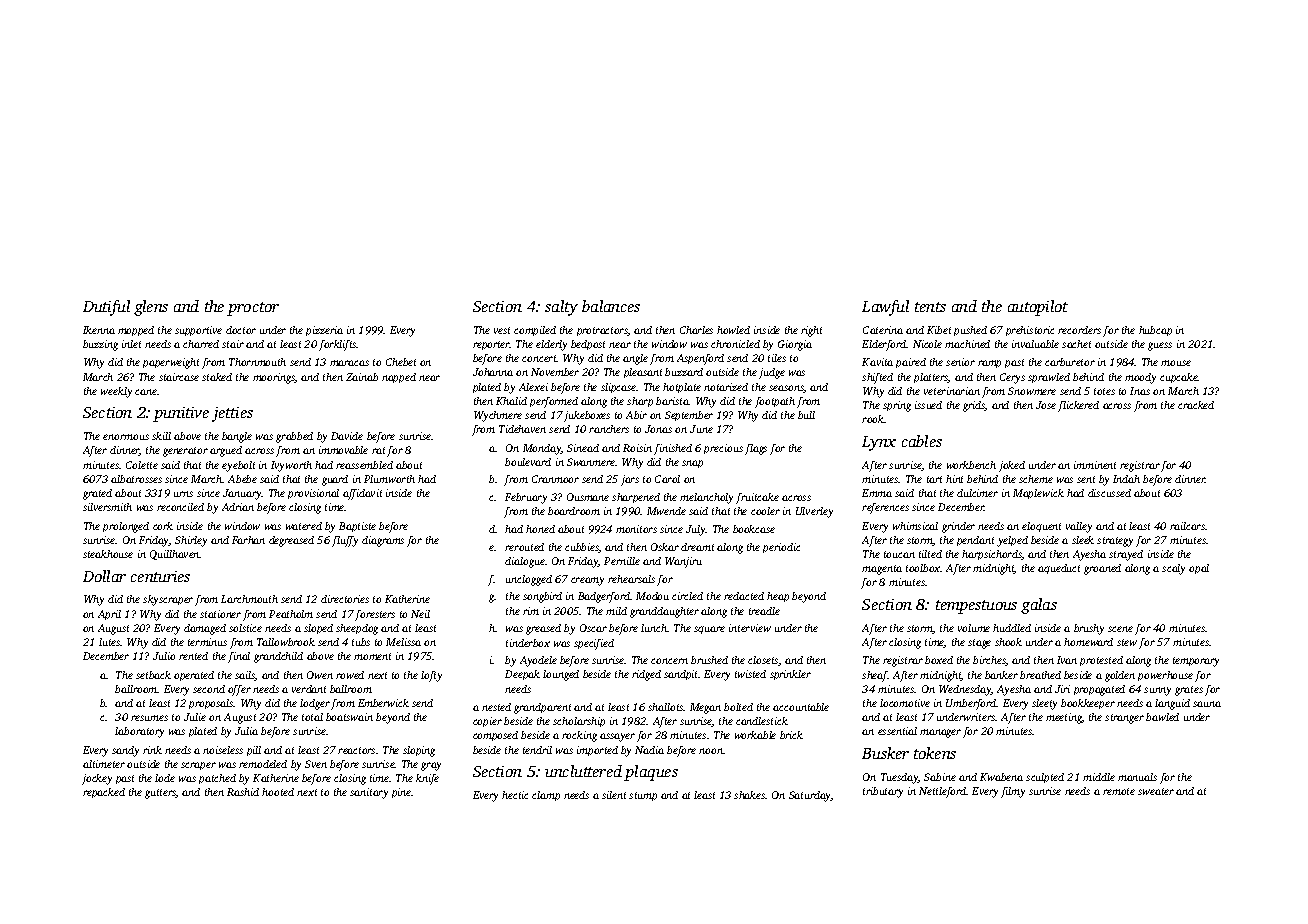 Image resolution: width=1308 pixels, height=924 pixels. Describe the element at coordinates (242, 479) in the screenshot. I see `Abebe` at that location.
